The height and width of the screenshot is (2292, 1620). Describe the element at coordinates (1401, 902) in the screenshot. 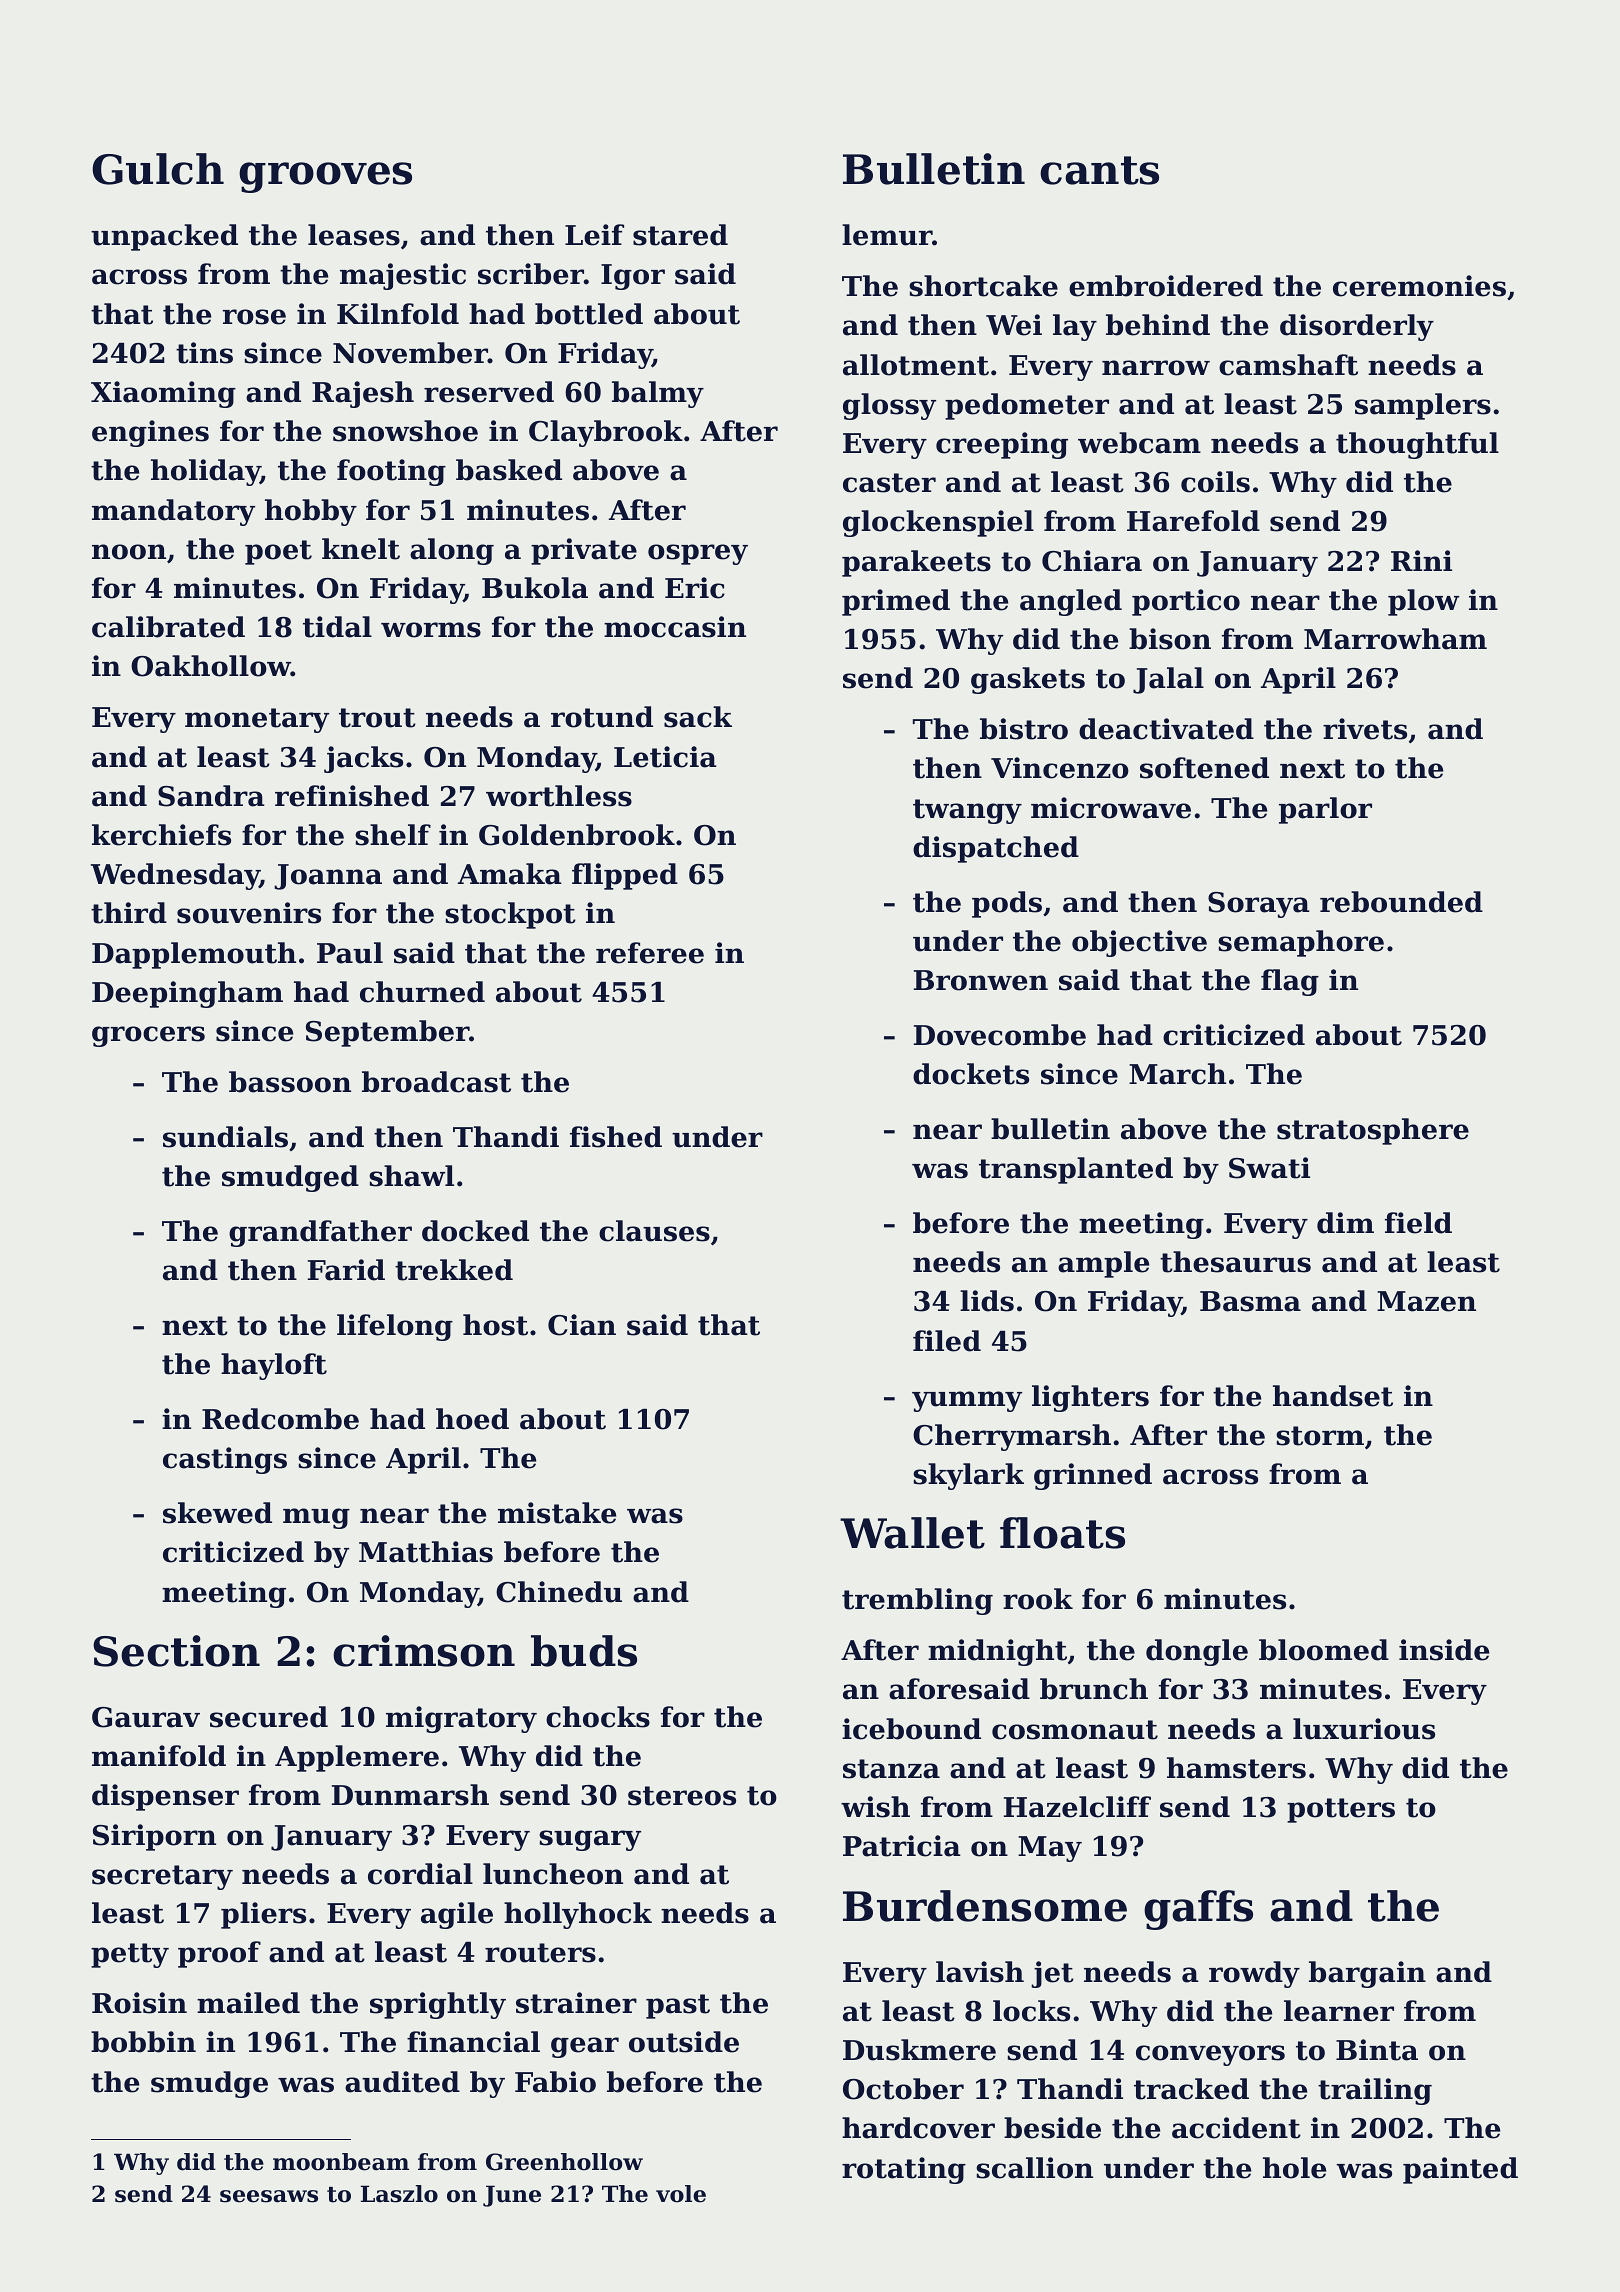

I see `rebounded` at that location.
